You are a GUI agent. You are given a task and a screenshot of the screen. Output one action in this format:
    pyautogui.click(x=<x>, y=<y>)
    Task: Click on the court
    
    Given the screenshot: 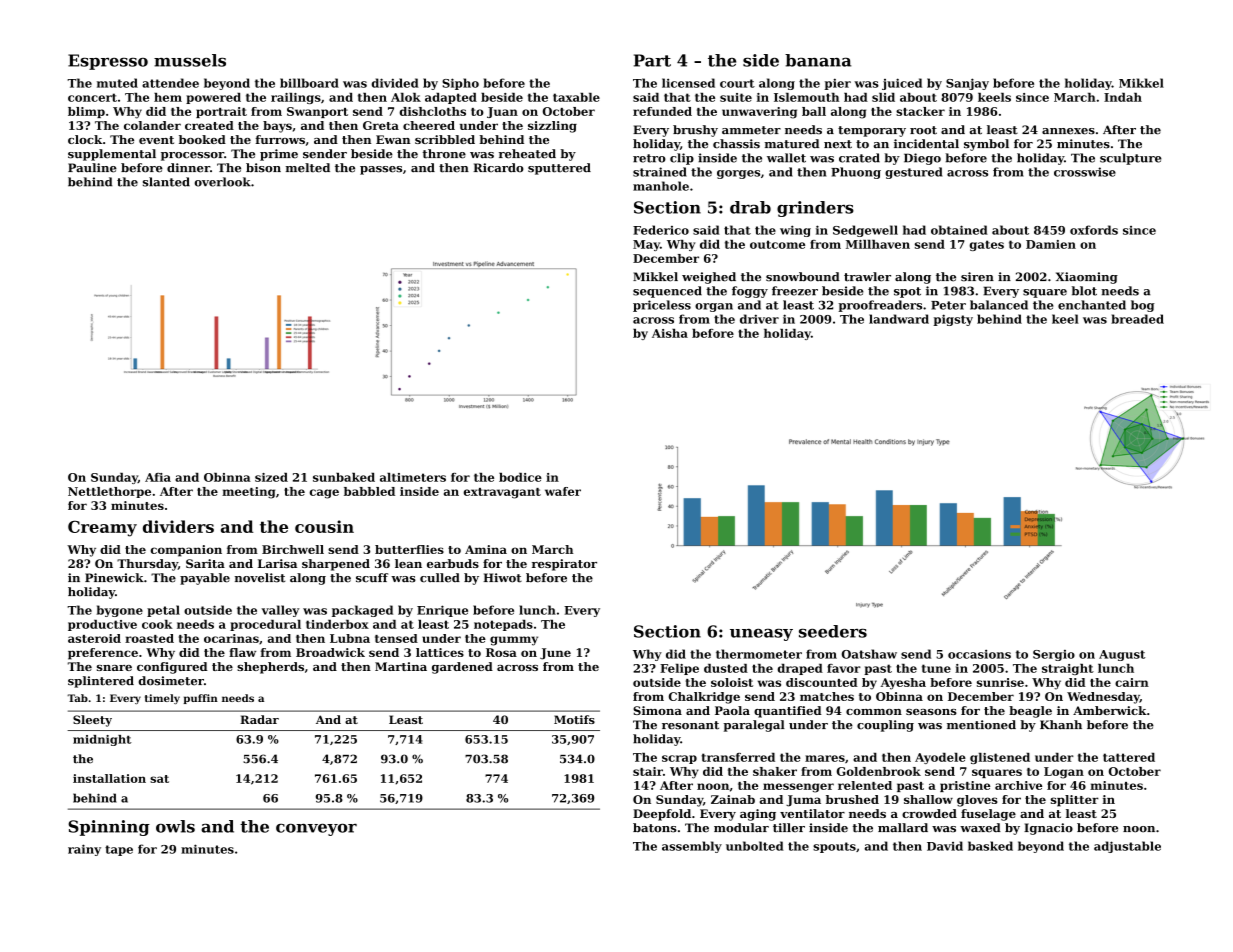 What is the action you would take?
    pyautogui.click(x=737, y=83)
